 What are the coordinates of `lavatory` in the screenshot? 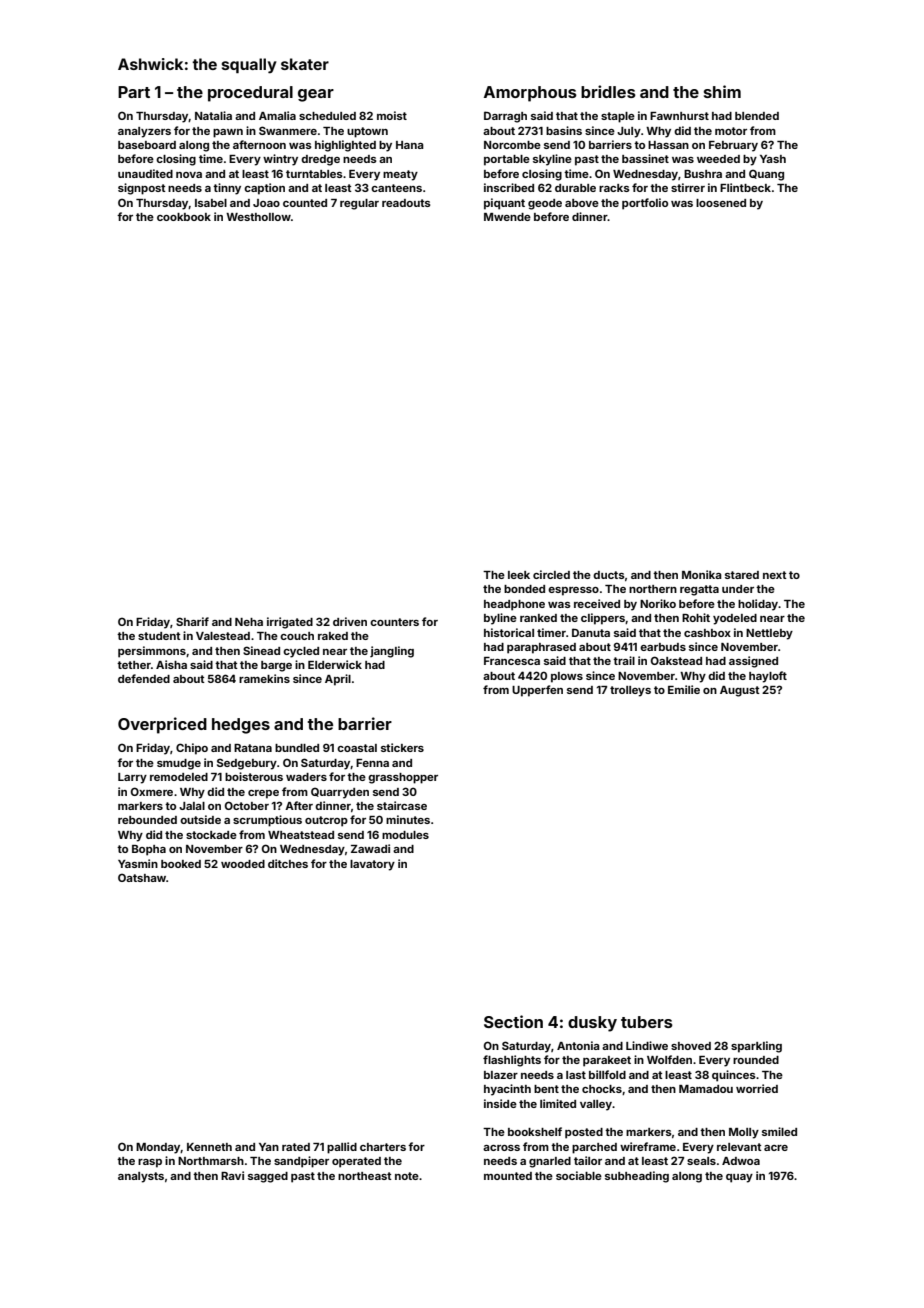 It's located at (372, 865).
